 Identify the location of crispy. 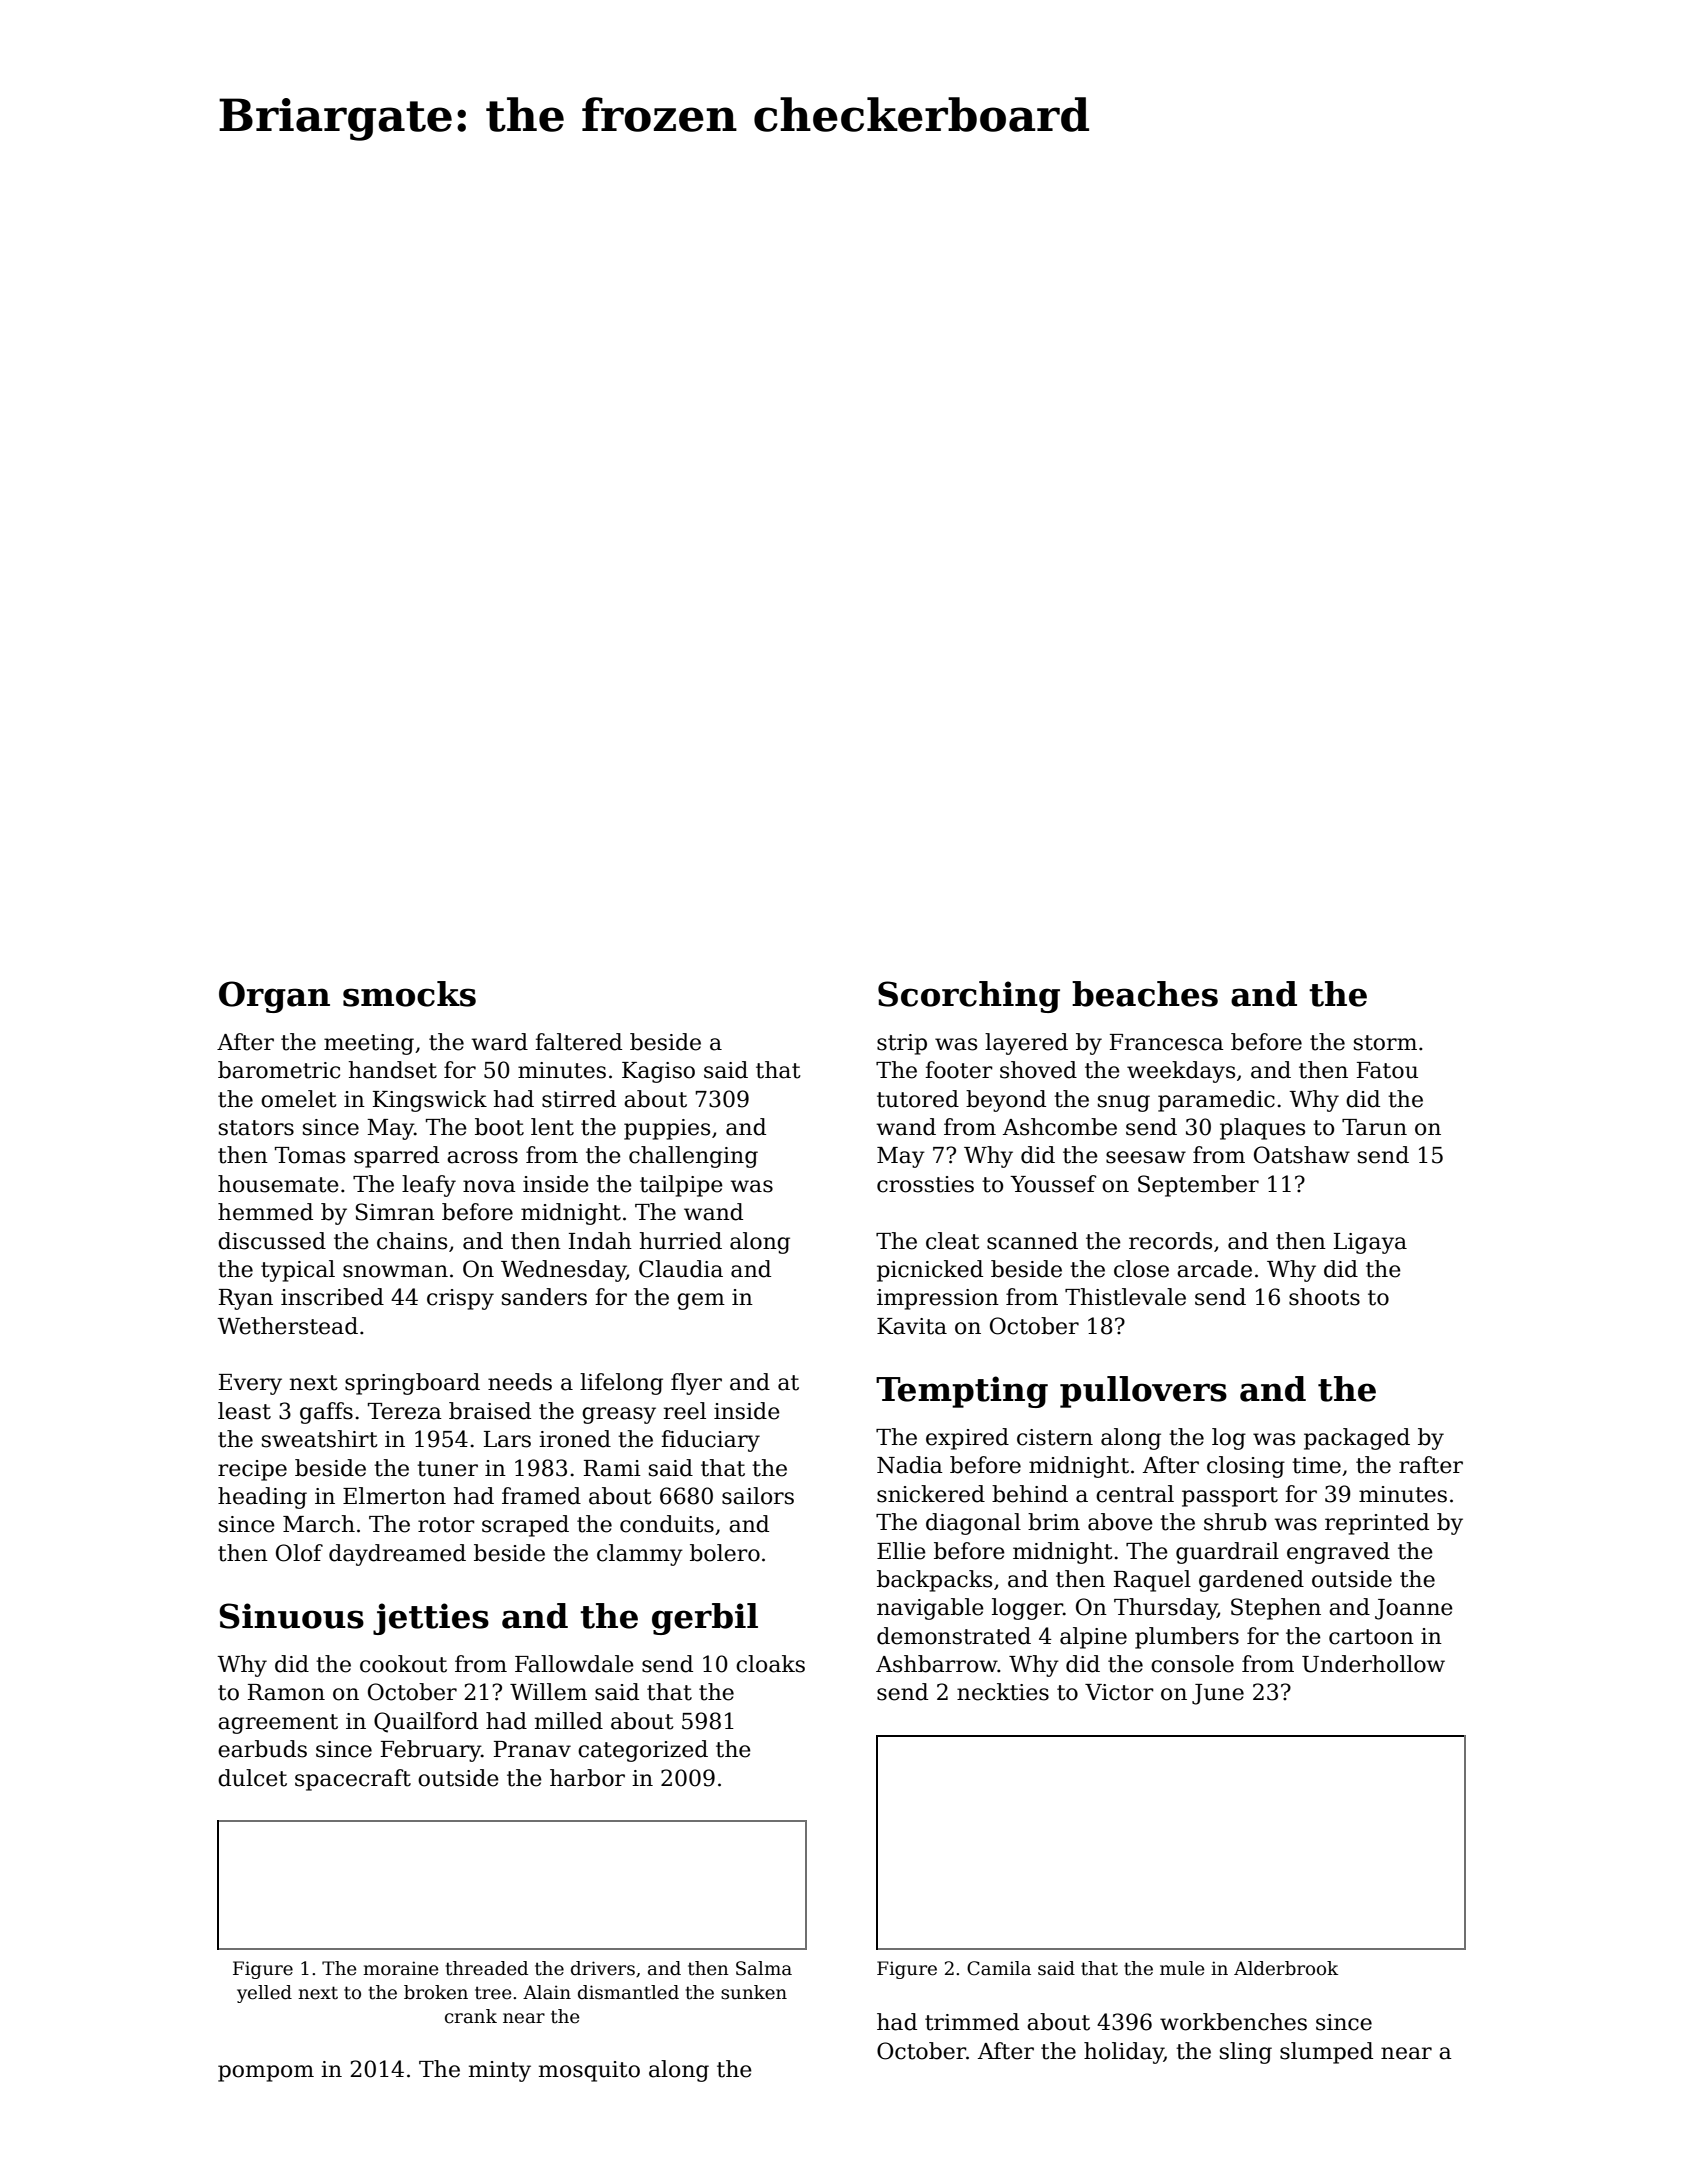
(460, 1299).
